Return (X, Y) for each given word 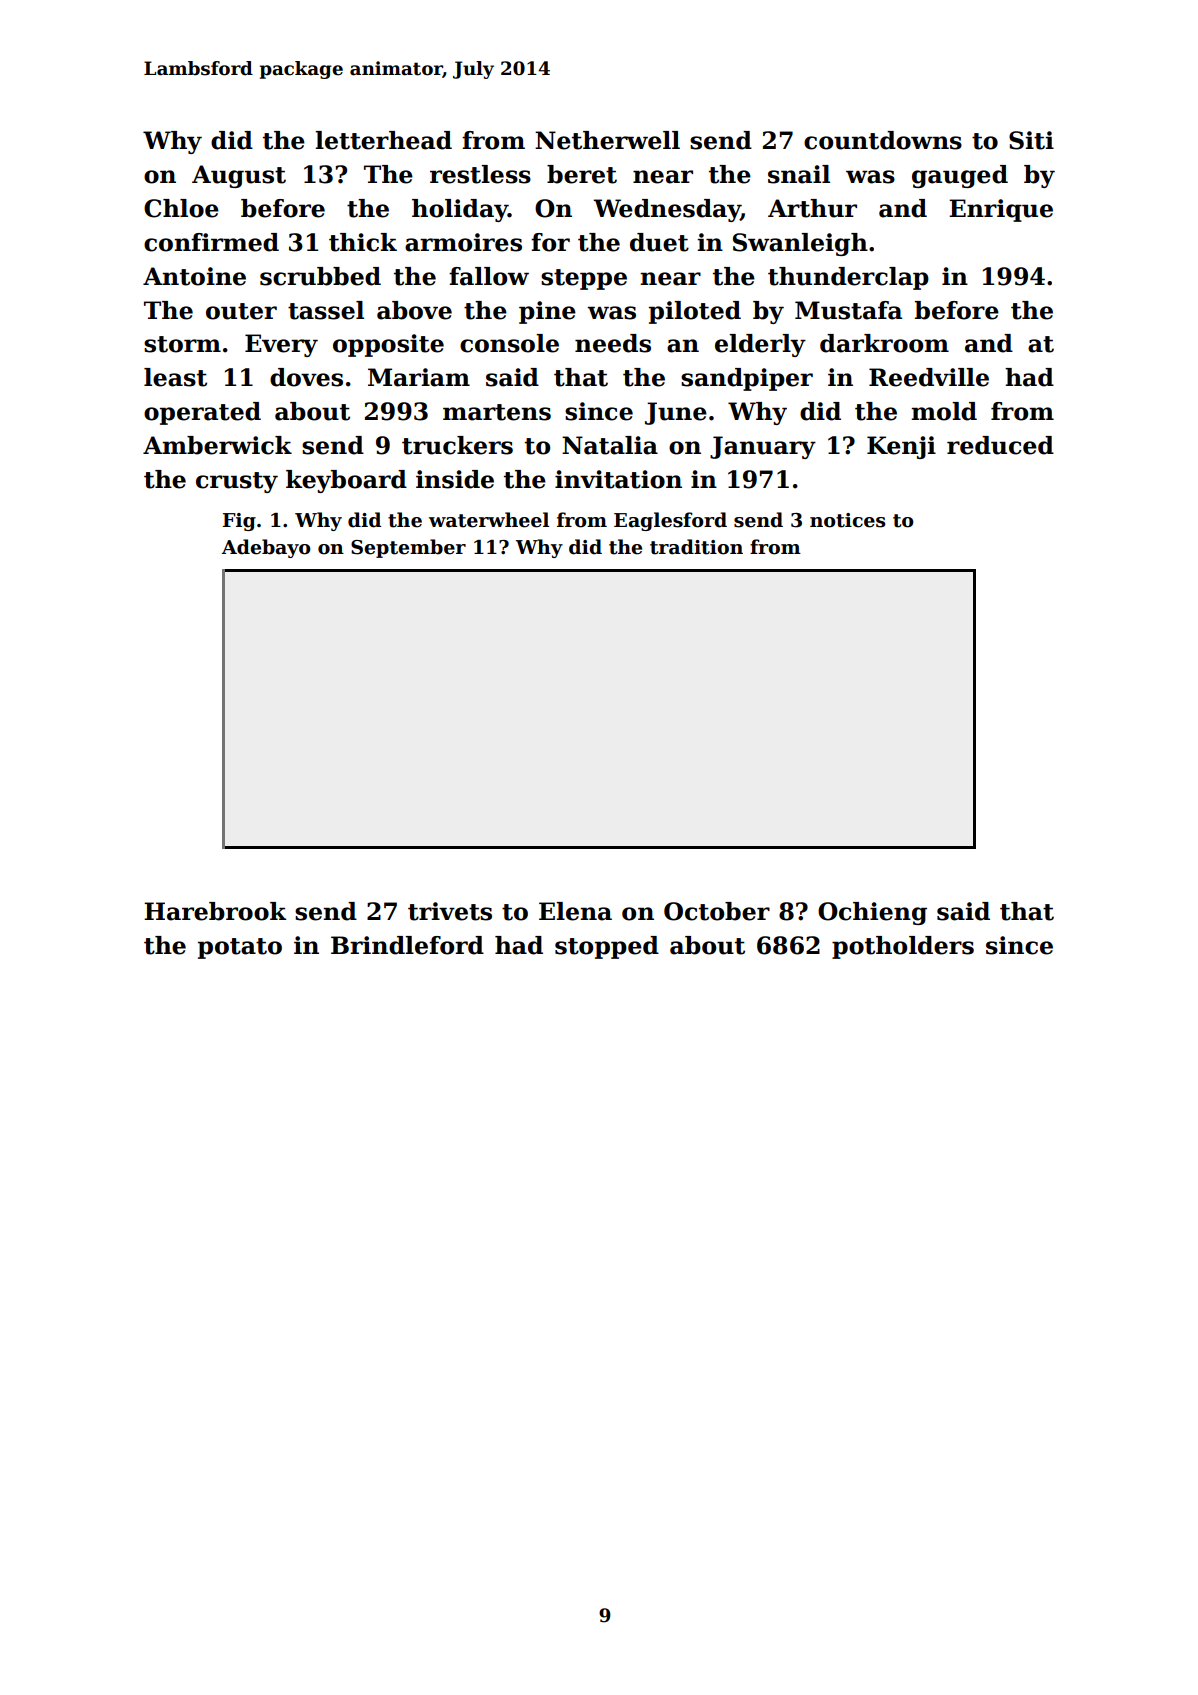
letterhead (383, 140)
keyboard (346, 481)
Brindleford (407, 945)
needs (613, 343)
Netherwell (607, 140)
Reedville (929, 377)
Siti (1031, 140)
